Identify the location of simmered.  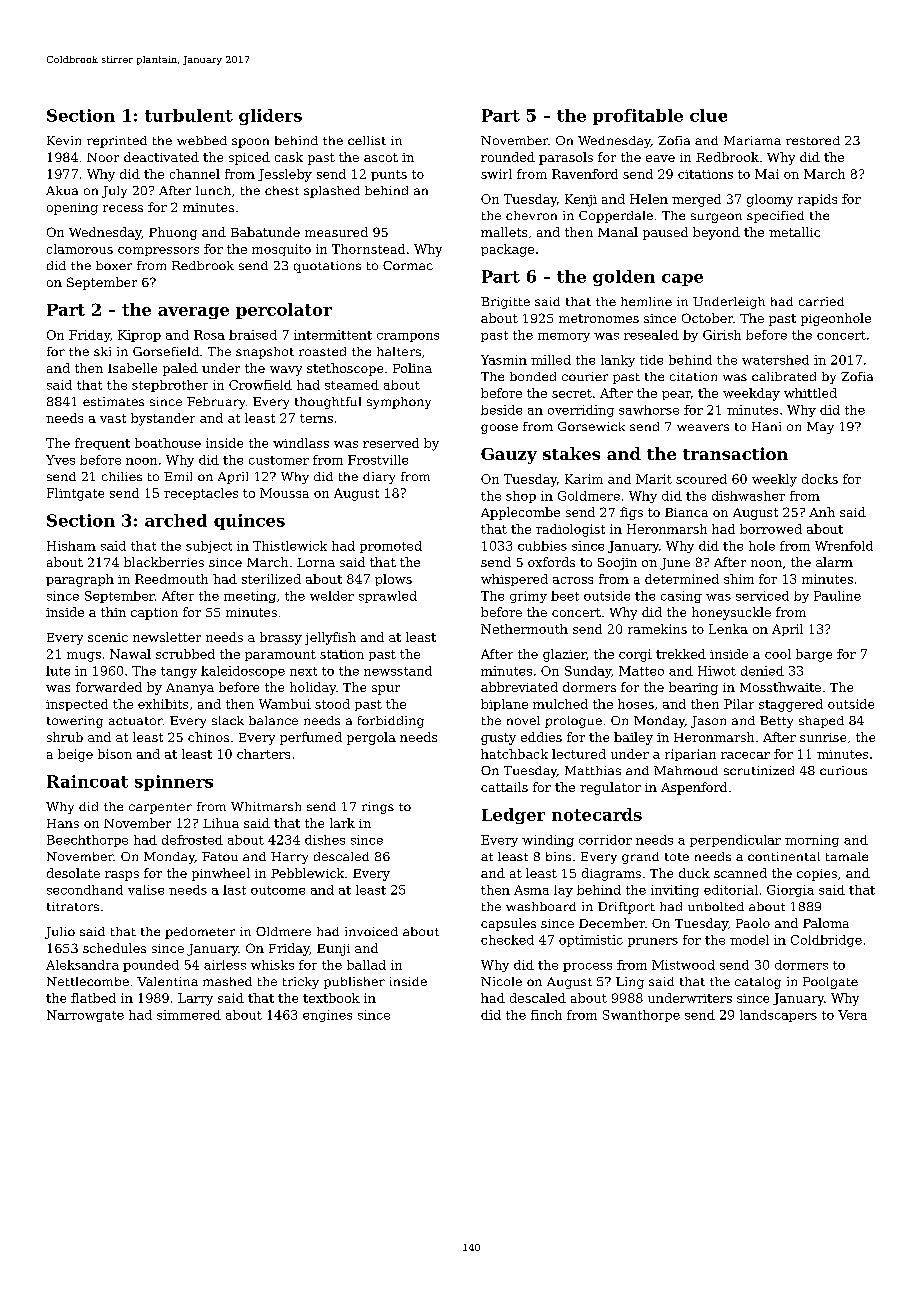
(189, 1015).
